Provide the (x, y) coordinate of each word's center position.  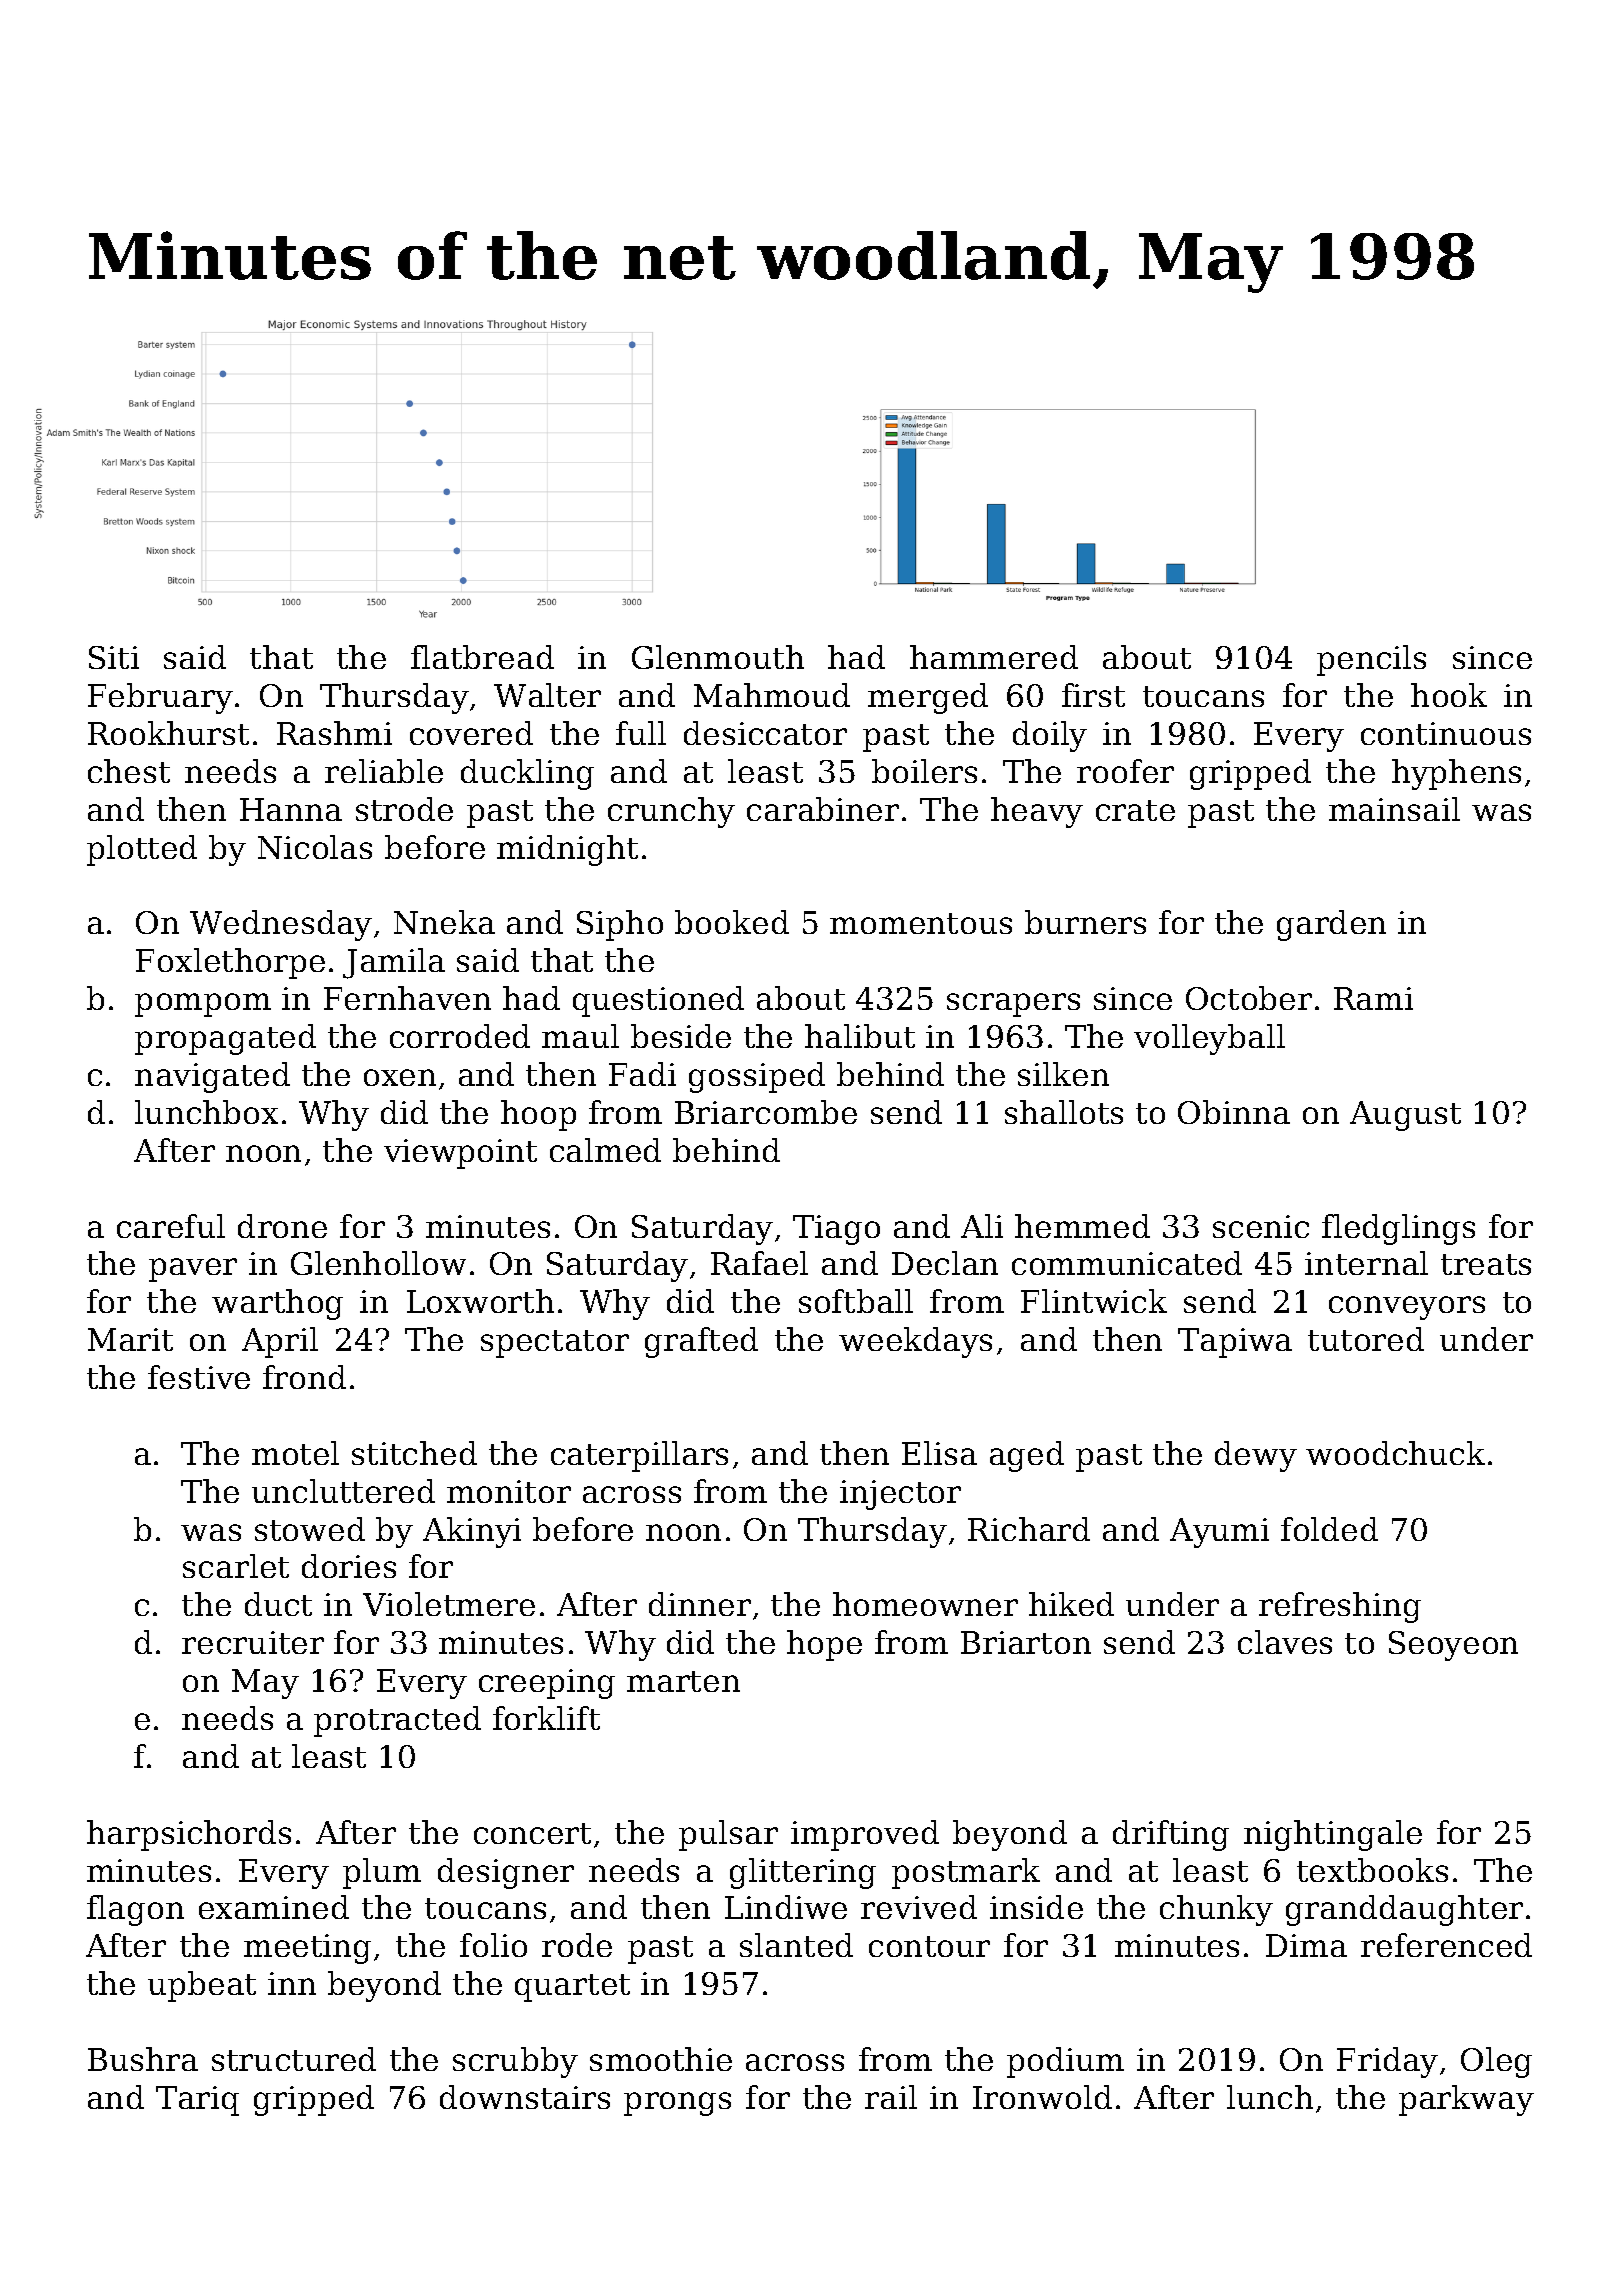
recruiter (253, 1642)
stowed (310, 1529)
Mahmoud (772, 695)
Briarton (1026, 1642)
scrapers (1013, 1005)
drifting (1171, 1835)
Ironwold (1042, 2097)
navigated (212, 1077)
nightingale (1333, 1835)
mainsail (1394, 809)
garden (1331, 925)
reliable (384, 771)
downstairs (525, 2097)
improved (865, 1835)
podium (1065, 2062)
